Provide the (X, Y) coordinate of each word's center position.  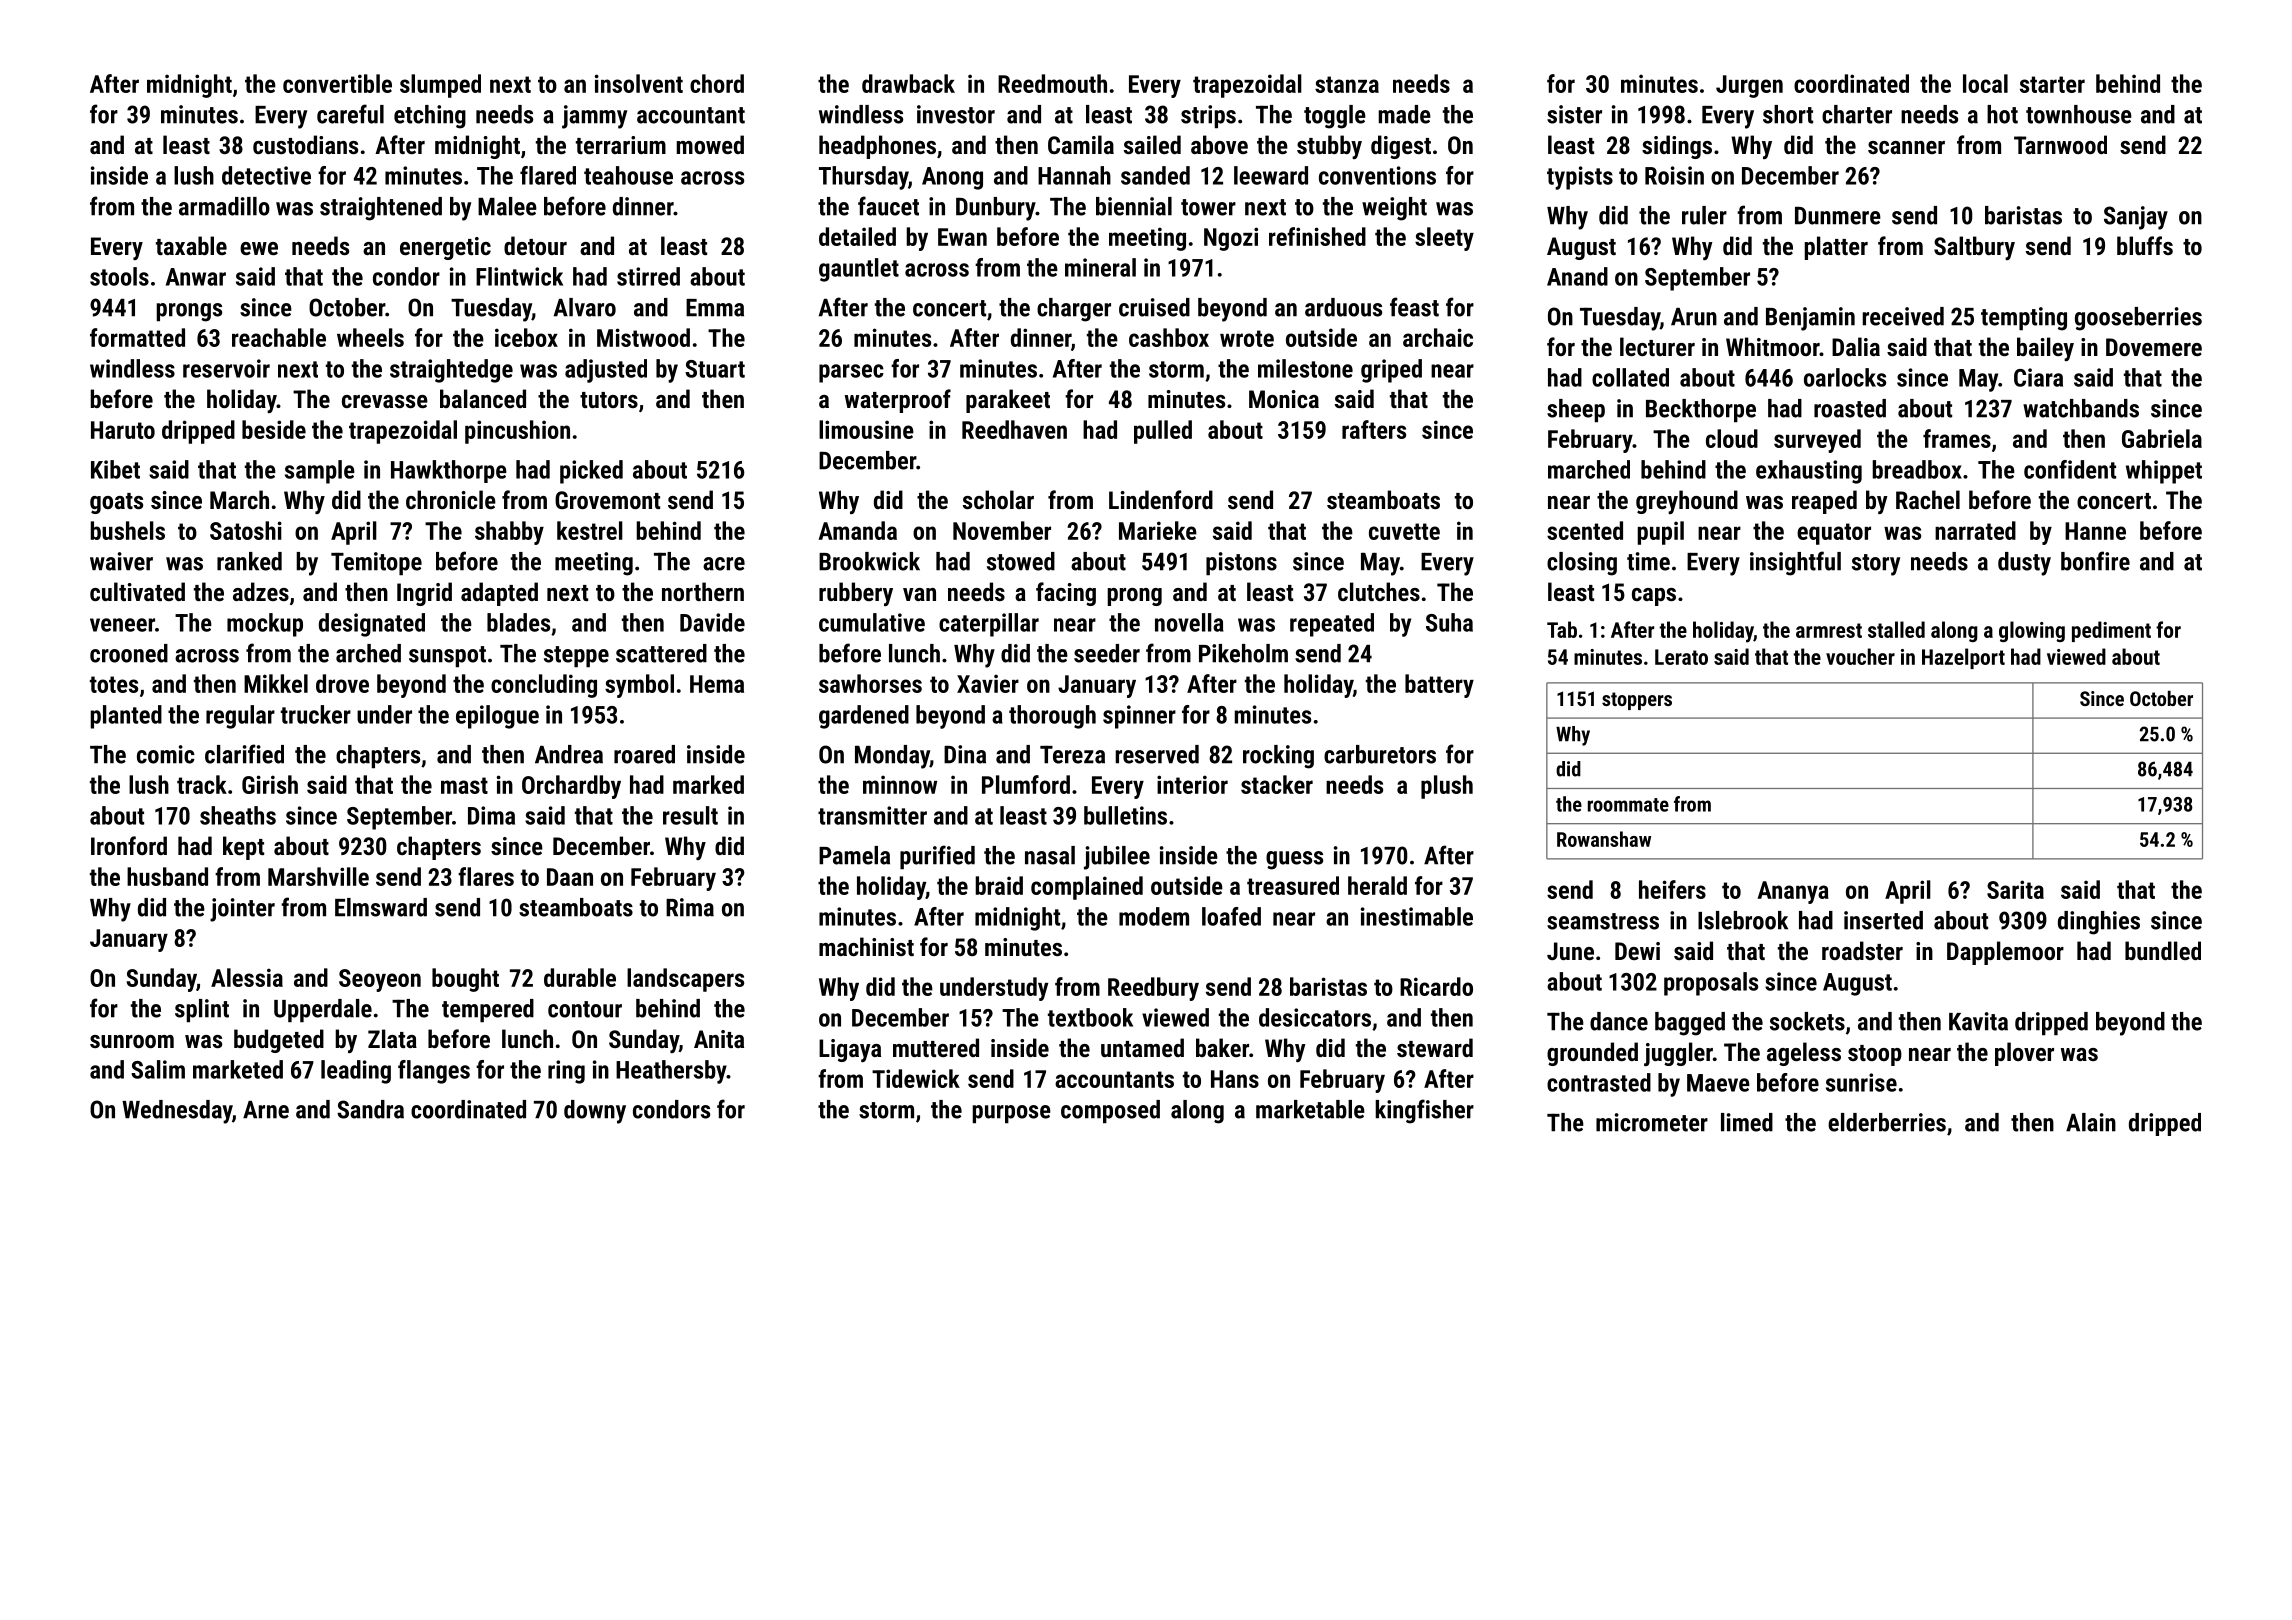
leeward (1271, 175)
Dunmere (1838, 215)
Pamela (854, 855)
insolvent (639, 83)
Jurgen (1749, 86)
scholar (998, 499)
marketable (1310, 1109)
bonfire (2095, 561)
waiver (121, 561)
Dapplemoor (2005, 953)
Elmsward (381, 907)
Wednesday (177, 1112)
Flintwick (519, 276)
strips (1208, 116)
